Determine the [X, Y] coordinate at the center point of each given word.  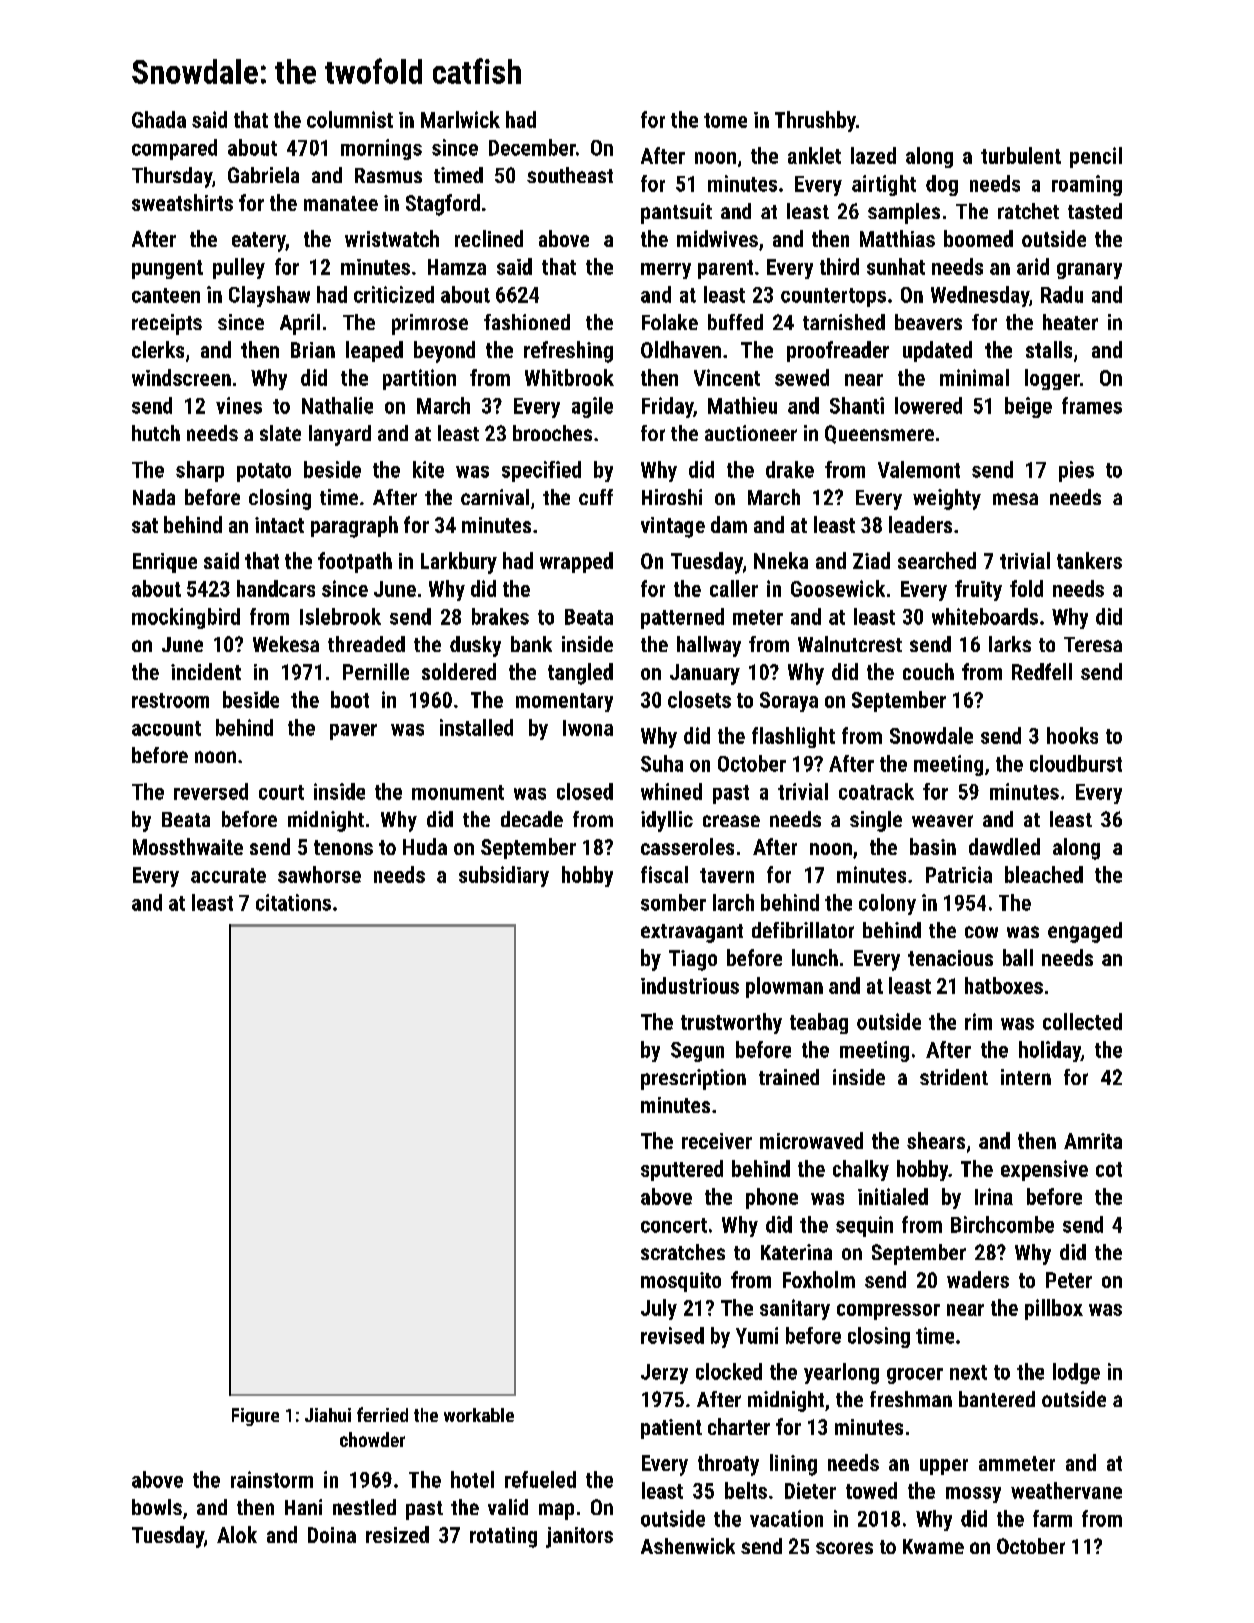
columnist [350, 119]
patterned [682, 618]
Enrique [165, 563]
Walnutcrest [850, 644]
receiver [717, 1141]
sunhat [896, 266]
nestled [364, 1507]
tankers [1089, 560]
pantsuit [676, 213]
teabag [819, 1023]
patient [671, 1429]
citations [293, 902]
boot [350, 699]
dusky [475, 646]
